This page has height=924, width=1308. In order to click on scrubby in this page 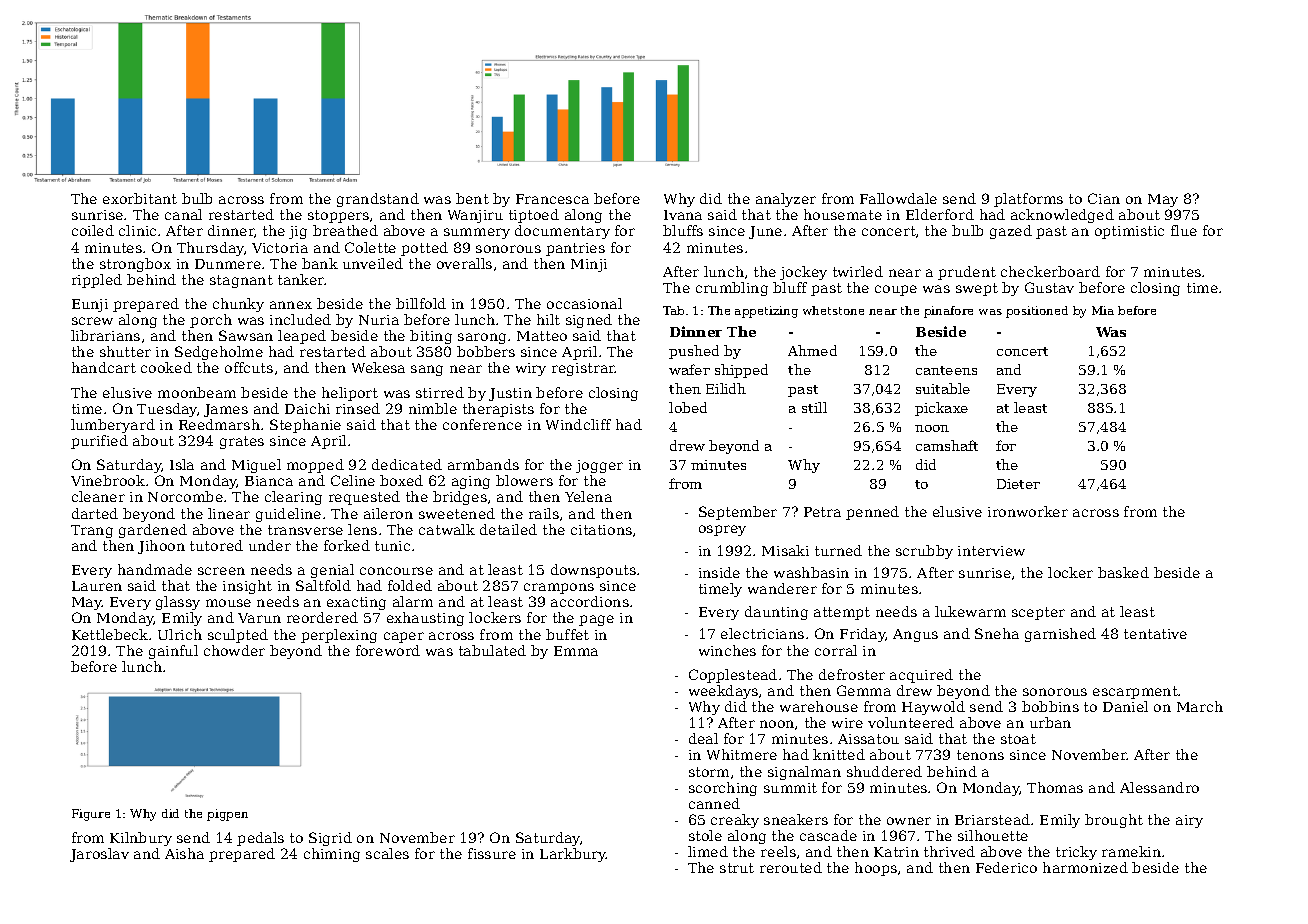, I will do `click(924, 552)`.
